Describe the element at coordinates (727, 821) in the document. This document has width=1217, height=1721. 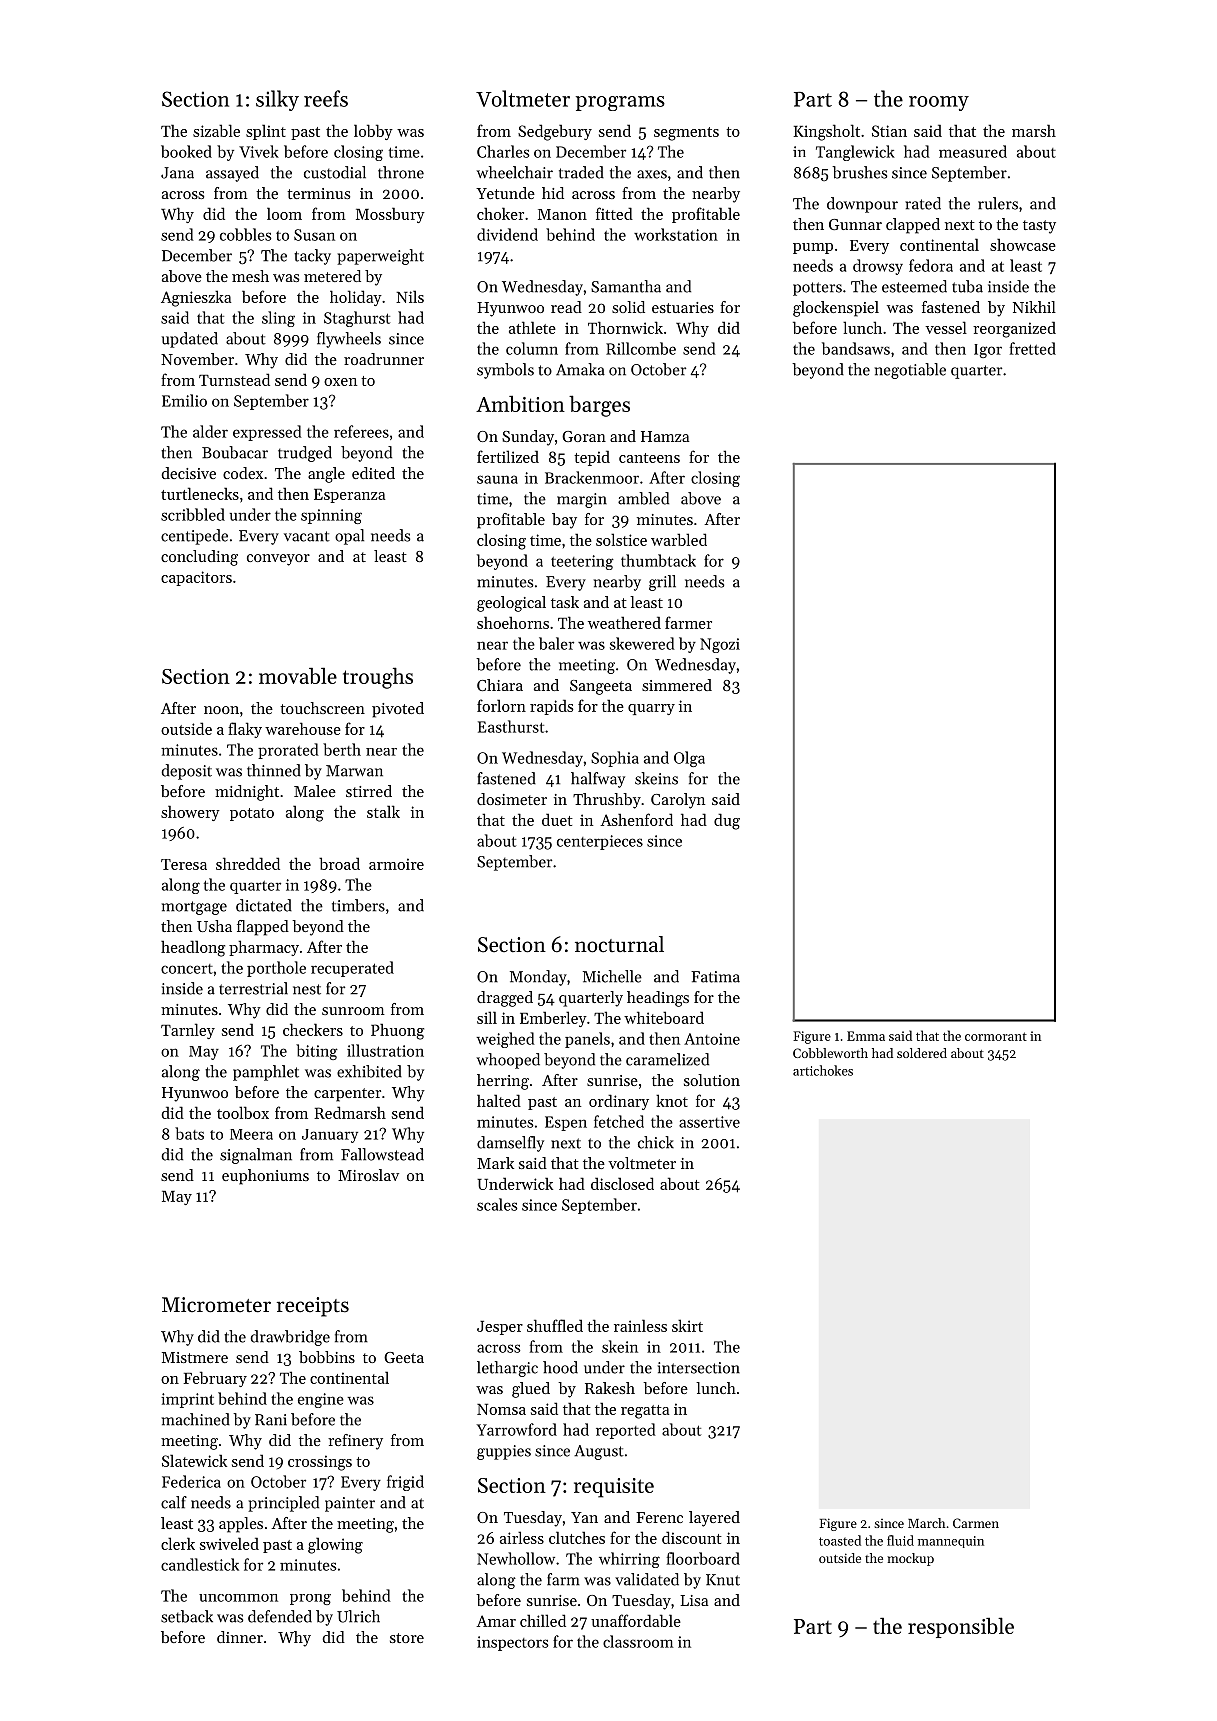
I see `dug` at that location.
